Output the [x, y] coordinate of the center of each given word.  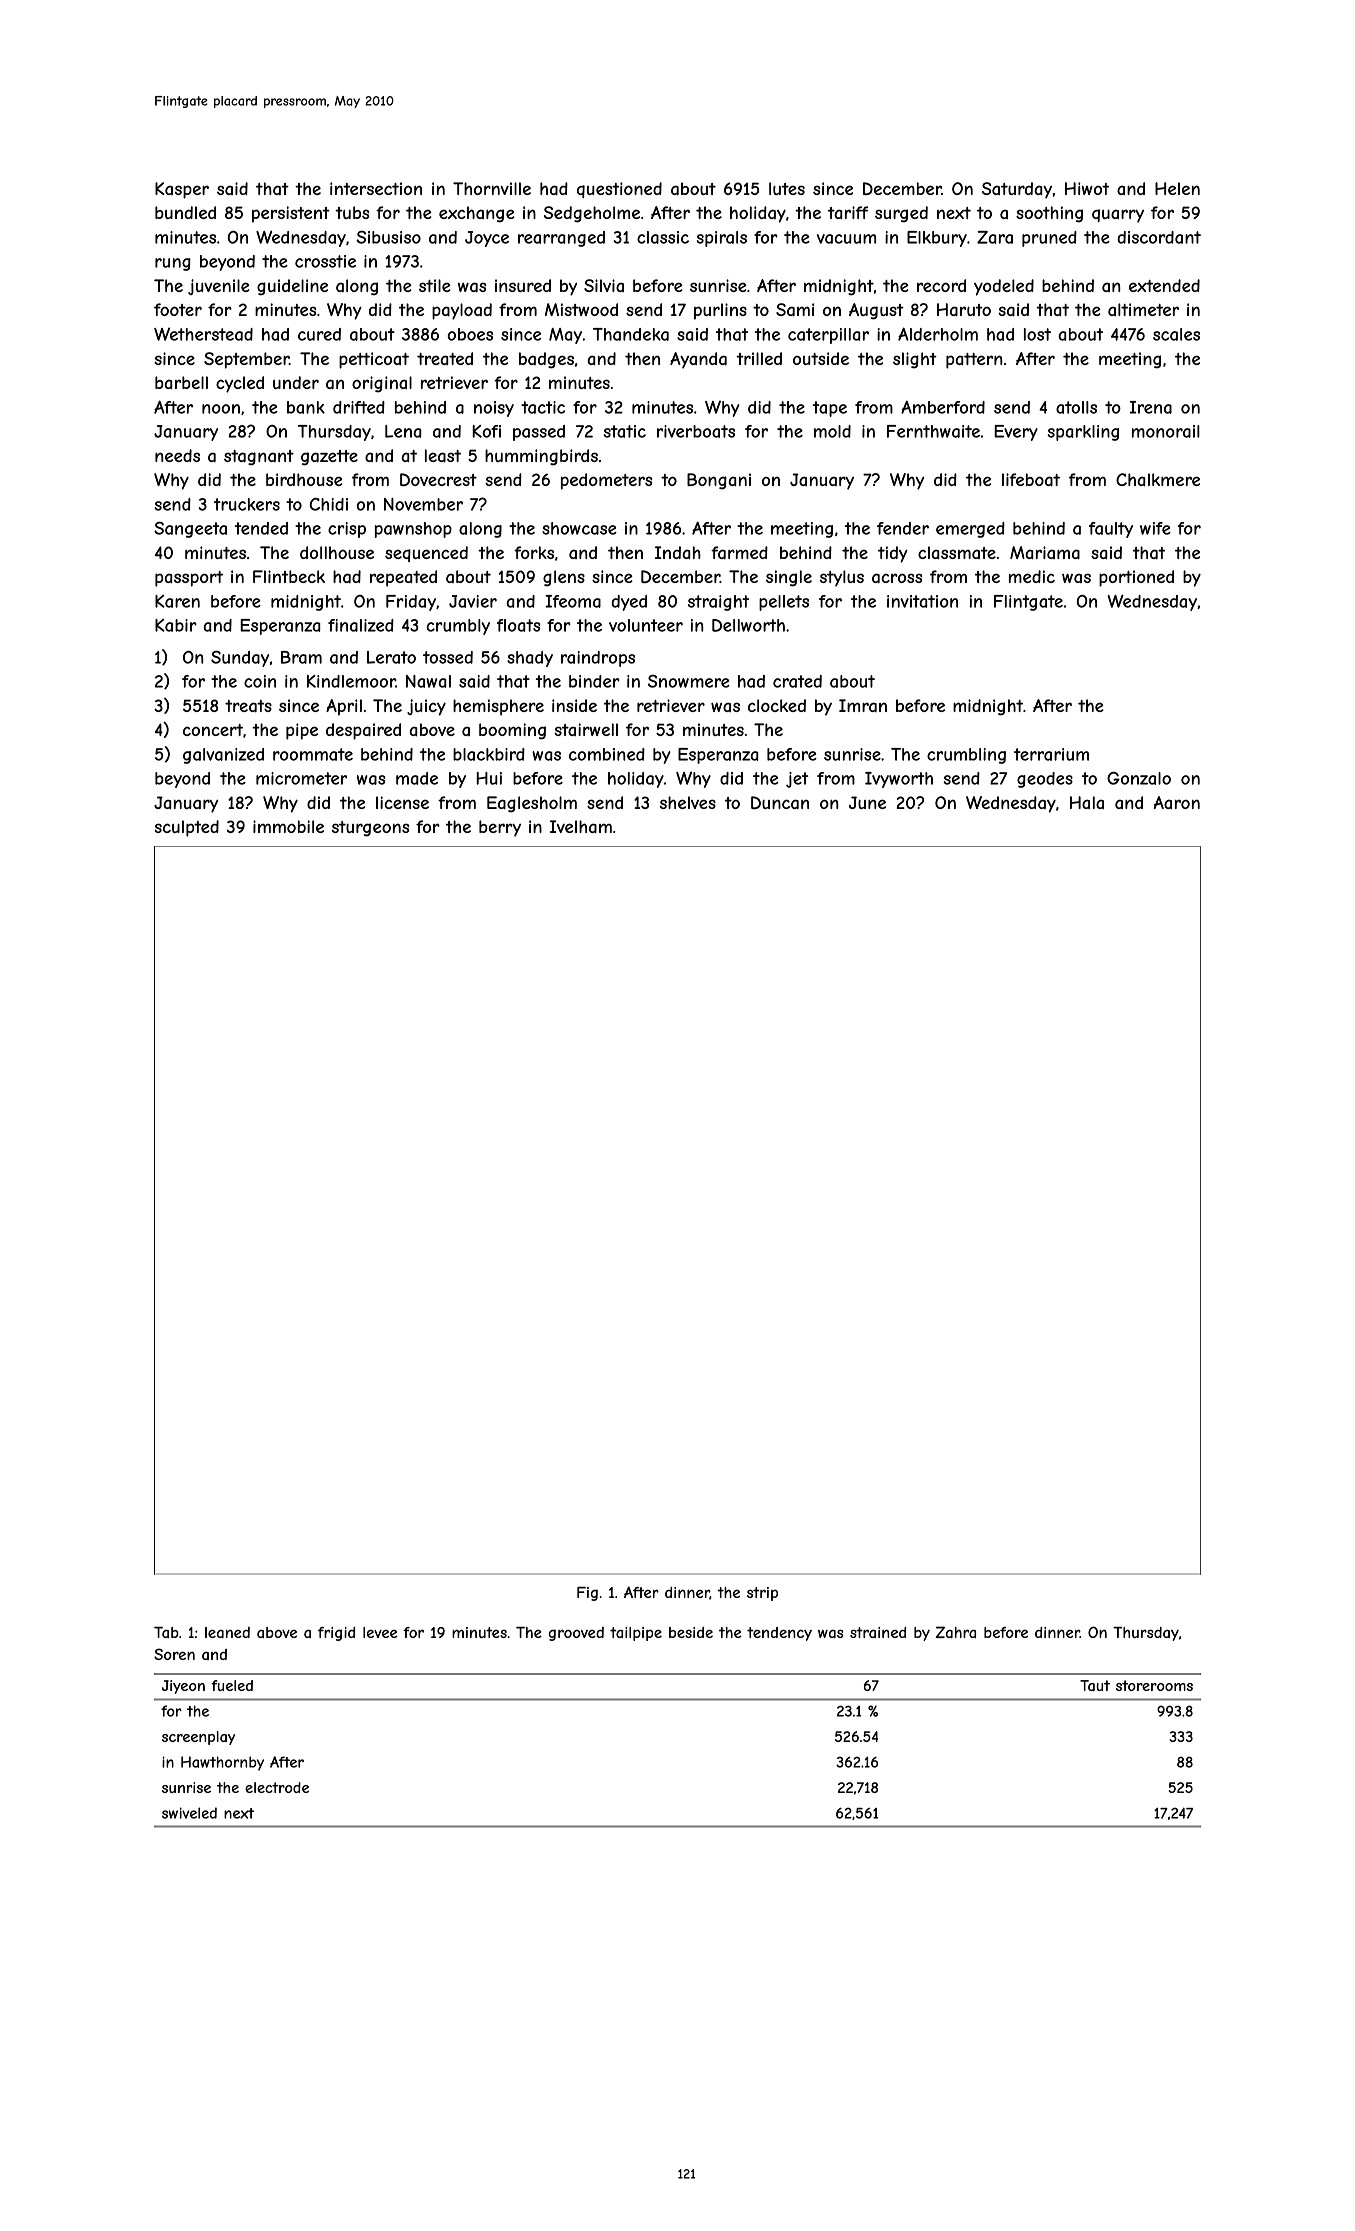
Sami [795, 309]
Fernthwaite [933, 431]
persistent [291, 214]
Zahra [956, 1632]
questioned [619, 190]
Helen [1177, 188]
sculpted [186, 828]
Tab [166, 1632]
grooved [576, 1634]
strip [762, 1594]
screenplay [198, 1738]
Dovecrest [438, 479]
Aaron [1177, 802]
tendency [779, 1634]
